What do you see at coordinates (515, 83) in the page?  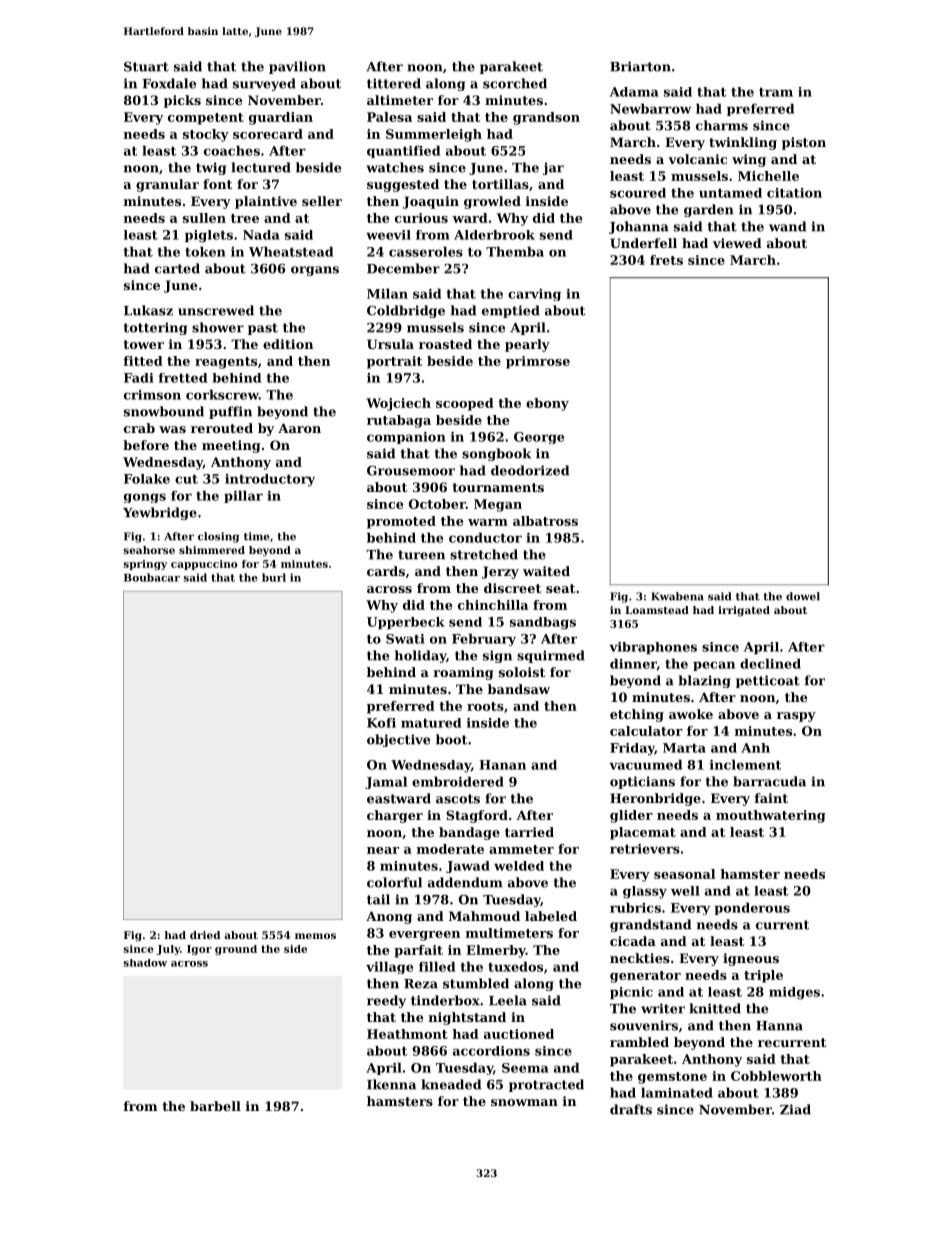 I see `scorched` at bounding box center [515, 83].
